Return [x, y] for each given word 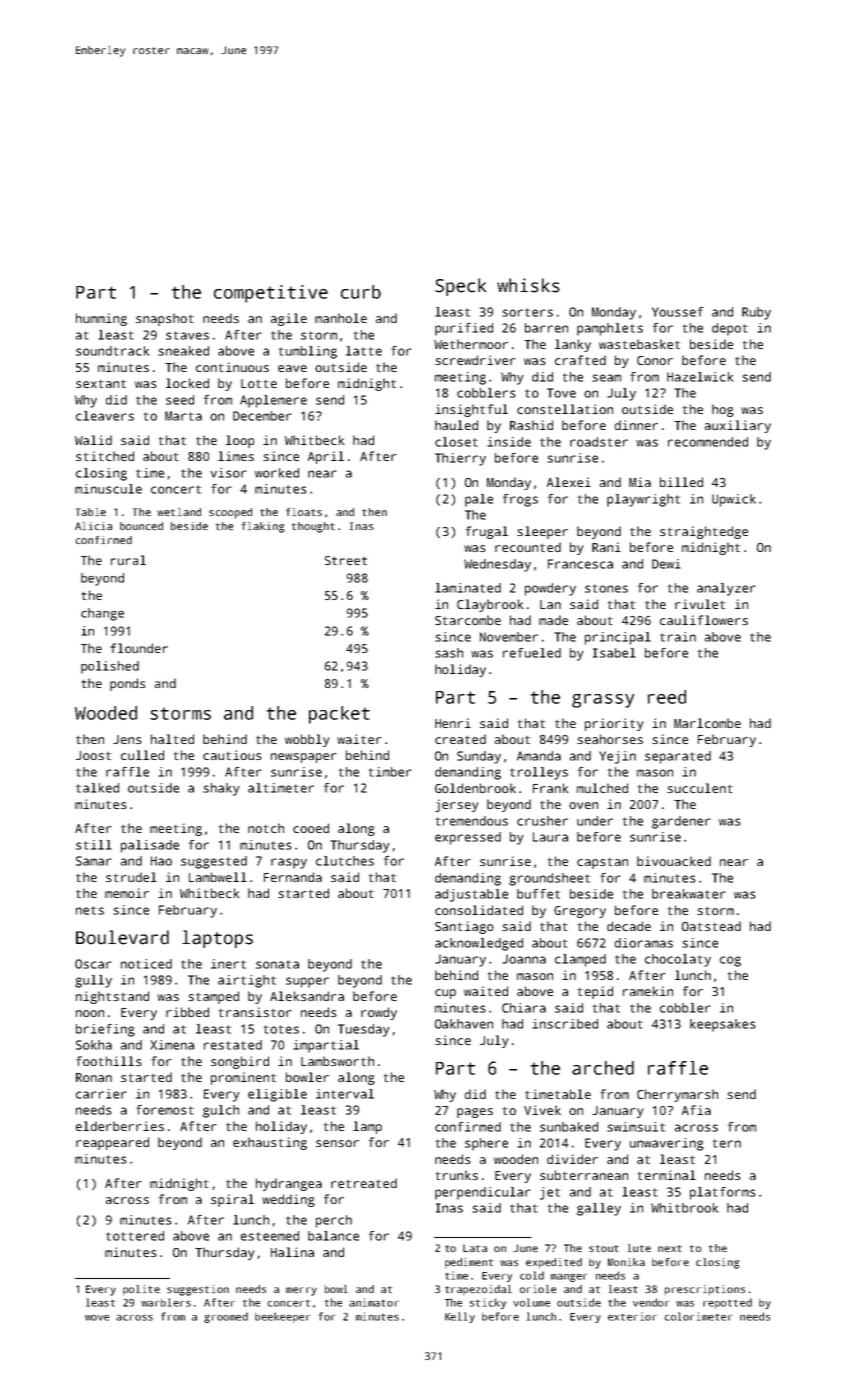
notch [266, 828]
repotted [727, 1303]
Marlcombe [707, 723]
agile [289, 319]
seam [606, 378]
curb [361, 292]
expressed [468, 838]
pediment [469, 1263]
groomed [226, 1317]
